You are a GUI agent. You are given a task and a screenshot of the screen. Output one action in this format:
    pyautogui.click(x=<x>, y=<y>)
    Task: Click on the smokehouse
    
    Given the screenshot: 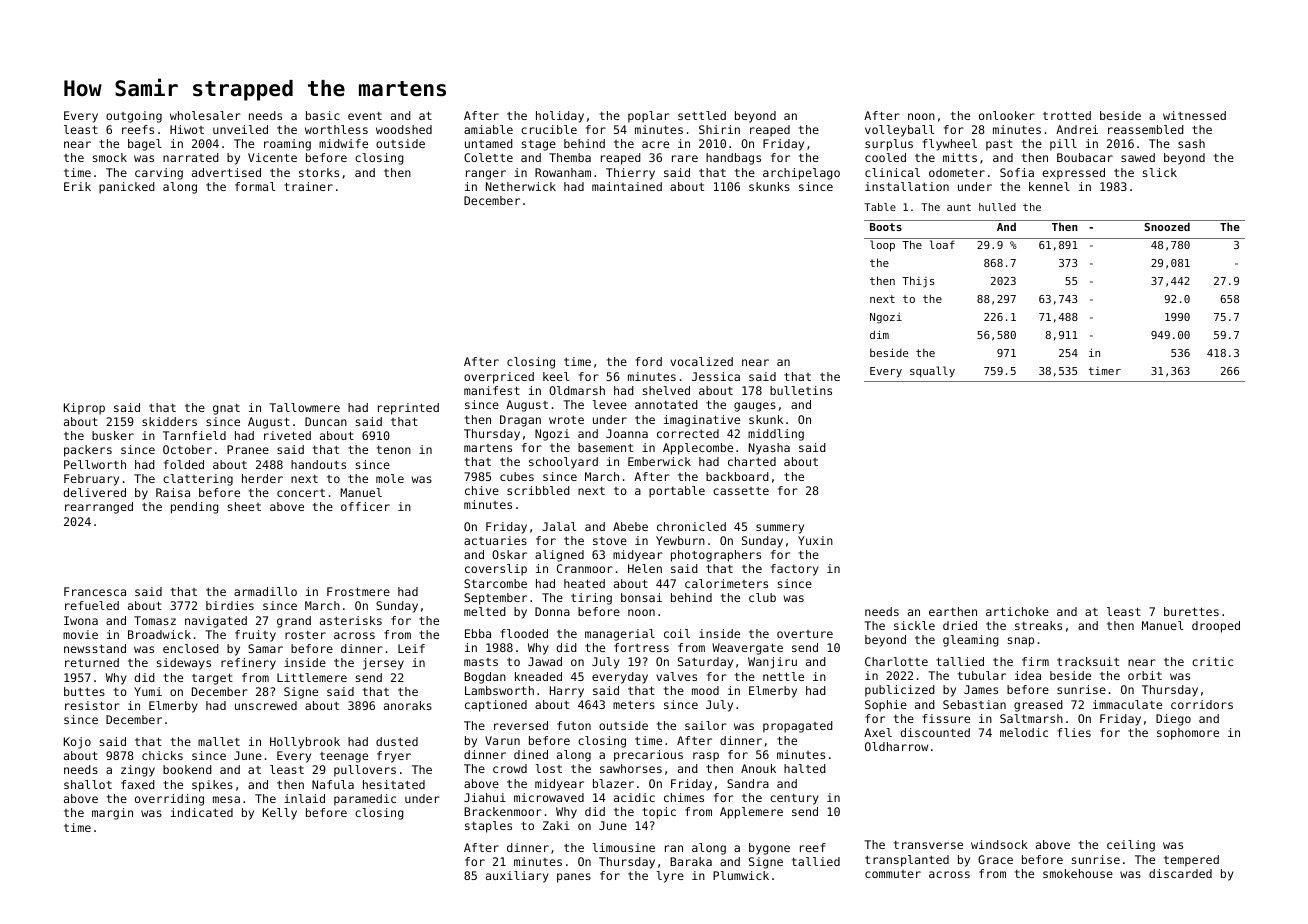 What is the action you would take?
    pyautogui.click(x=1078, y=873)
